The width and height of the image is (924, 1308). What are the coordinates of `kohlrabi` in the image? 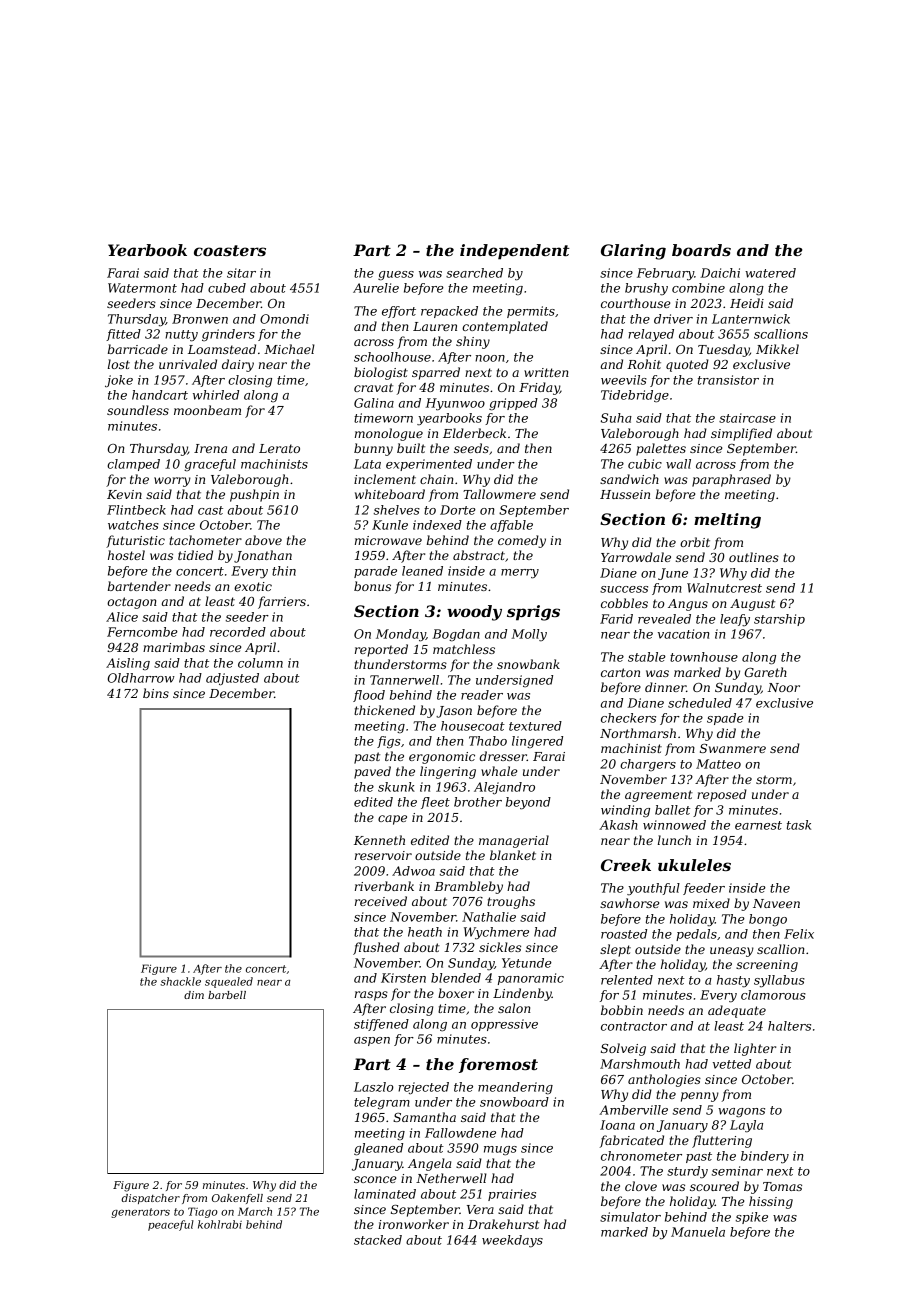 It's located at (220, 1224).
